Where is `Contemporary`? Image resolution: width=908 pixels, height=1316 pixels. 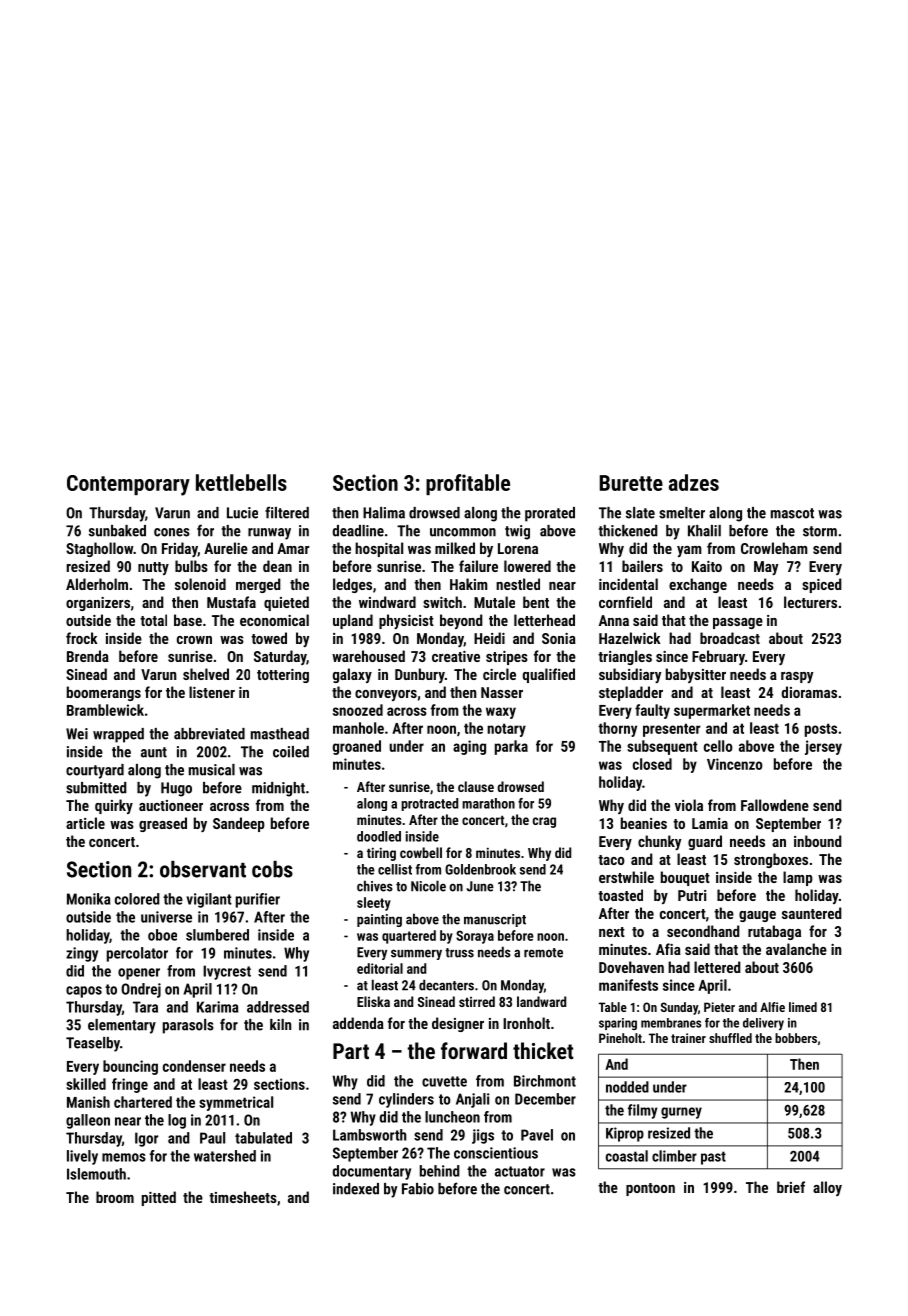
Contemporary is located at coordinates (128, 485).
